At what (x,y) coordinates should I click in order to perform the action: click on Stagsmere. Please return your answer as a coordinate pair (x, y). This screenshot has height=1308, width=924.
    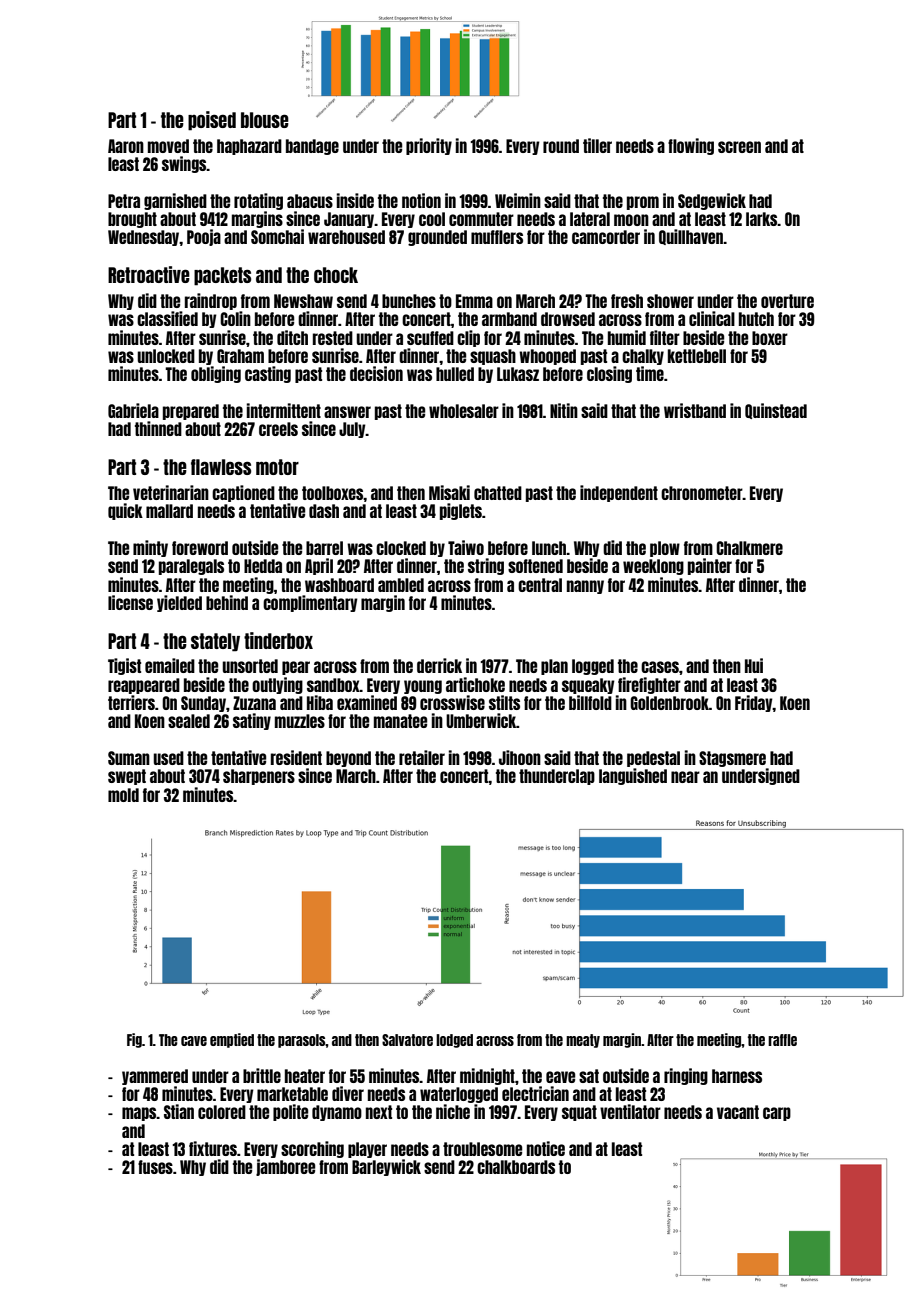
    Looking at the image, I should click on (732, 759).
